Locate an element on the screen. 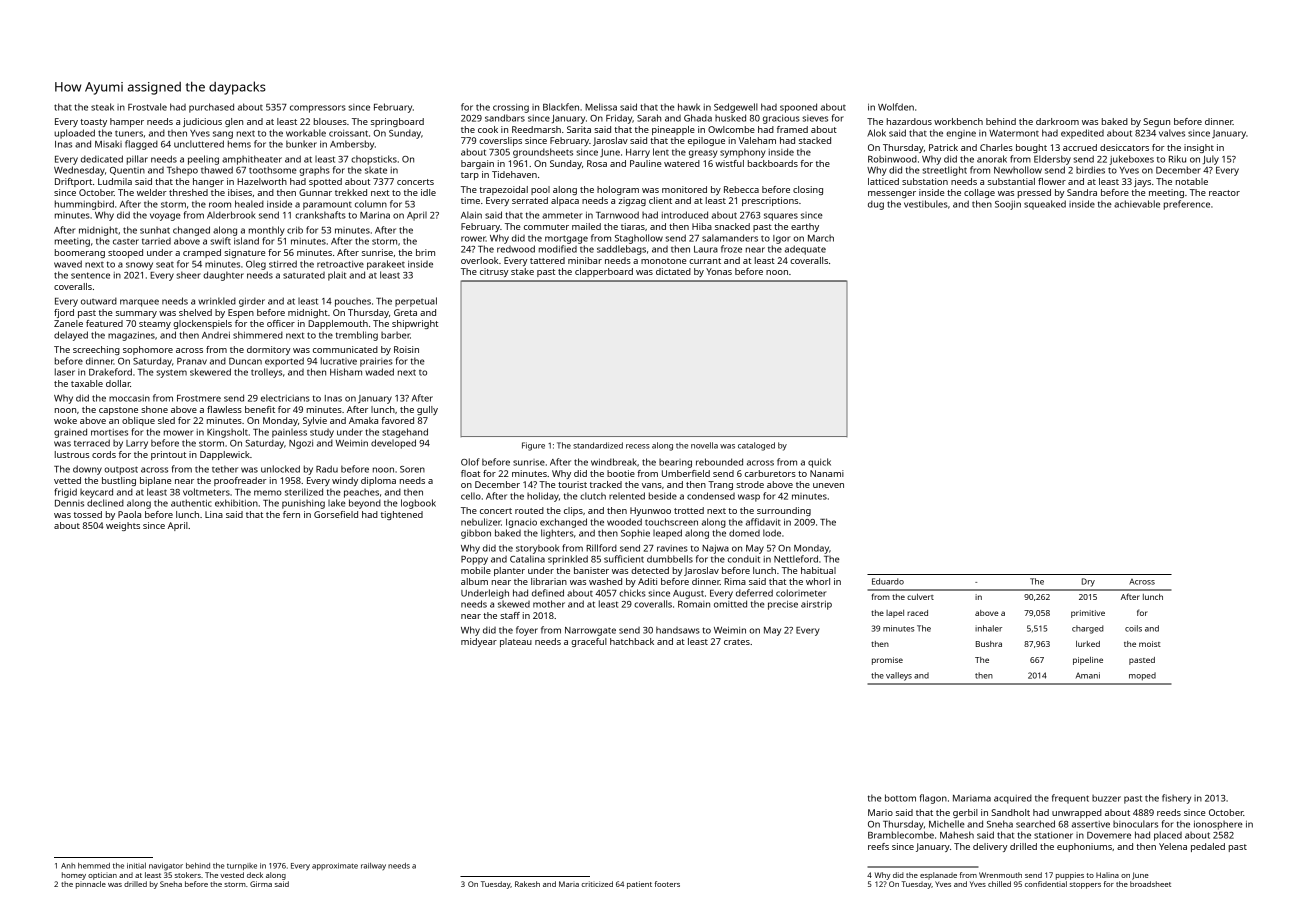  Paola is located at coordinates (129, 514).
